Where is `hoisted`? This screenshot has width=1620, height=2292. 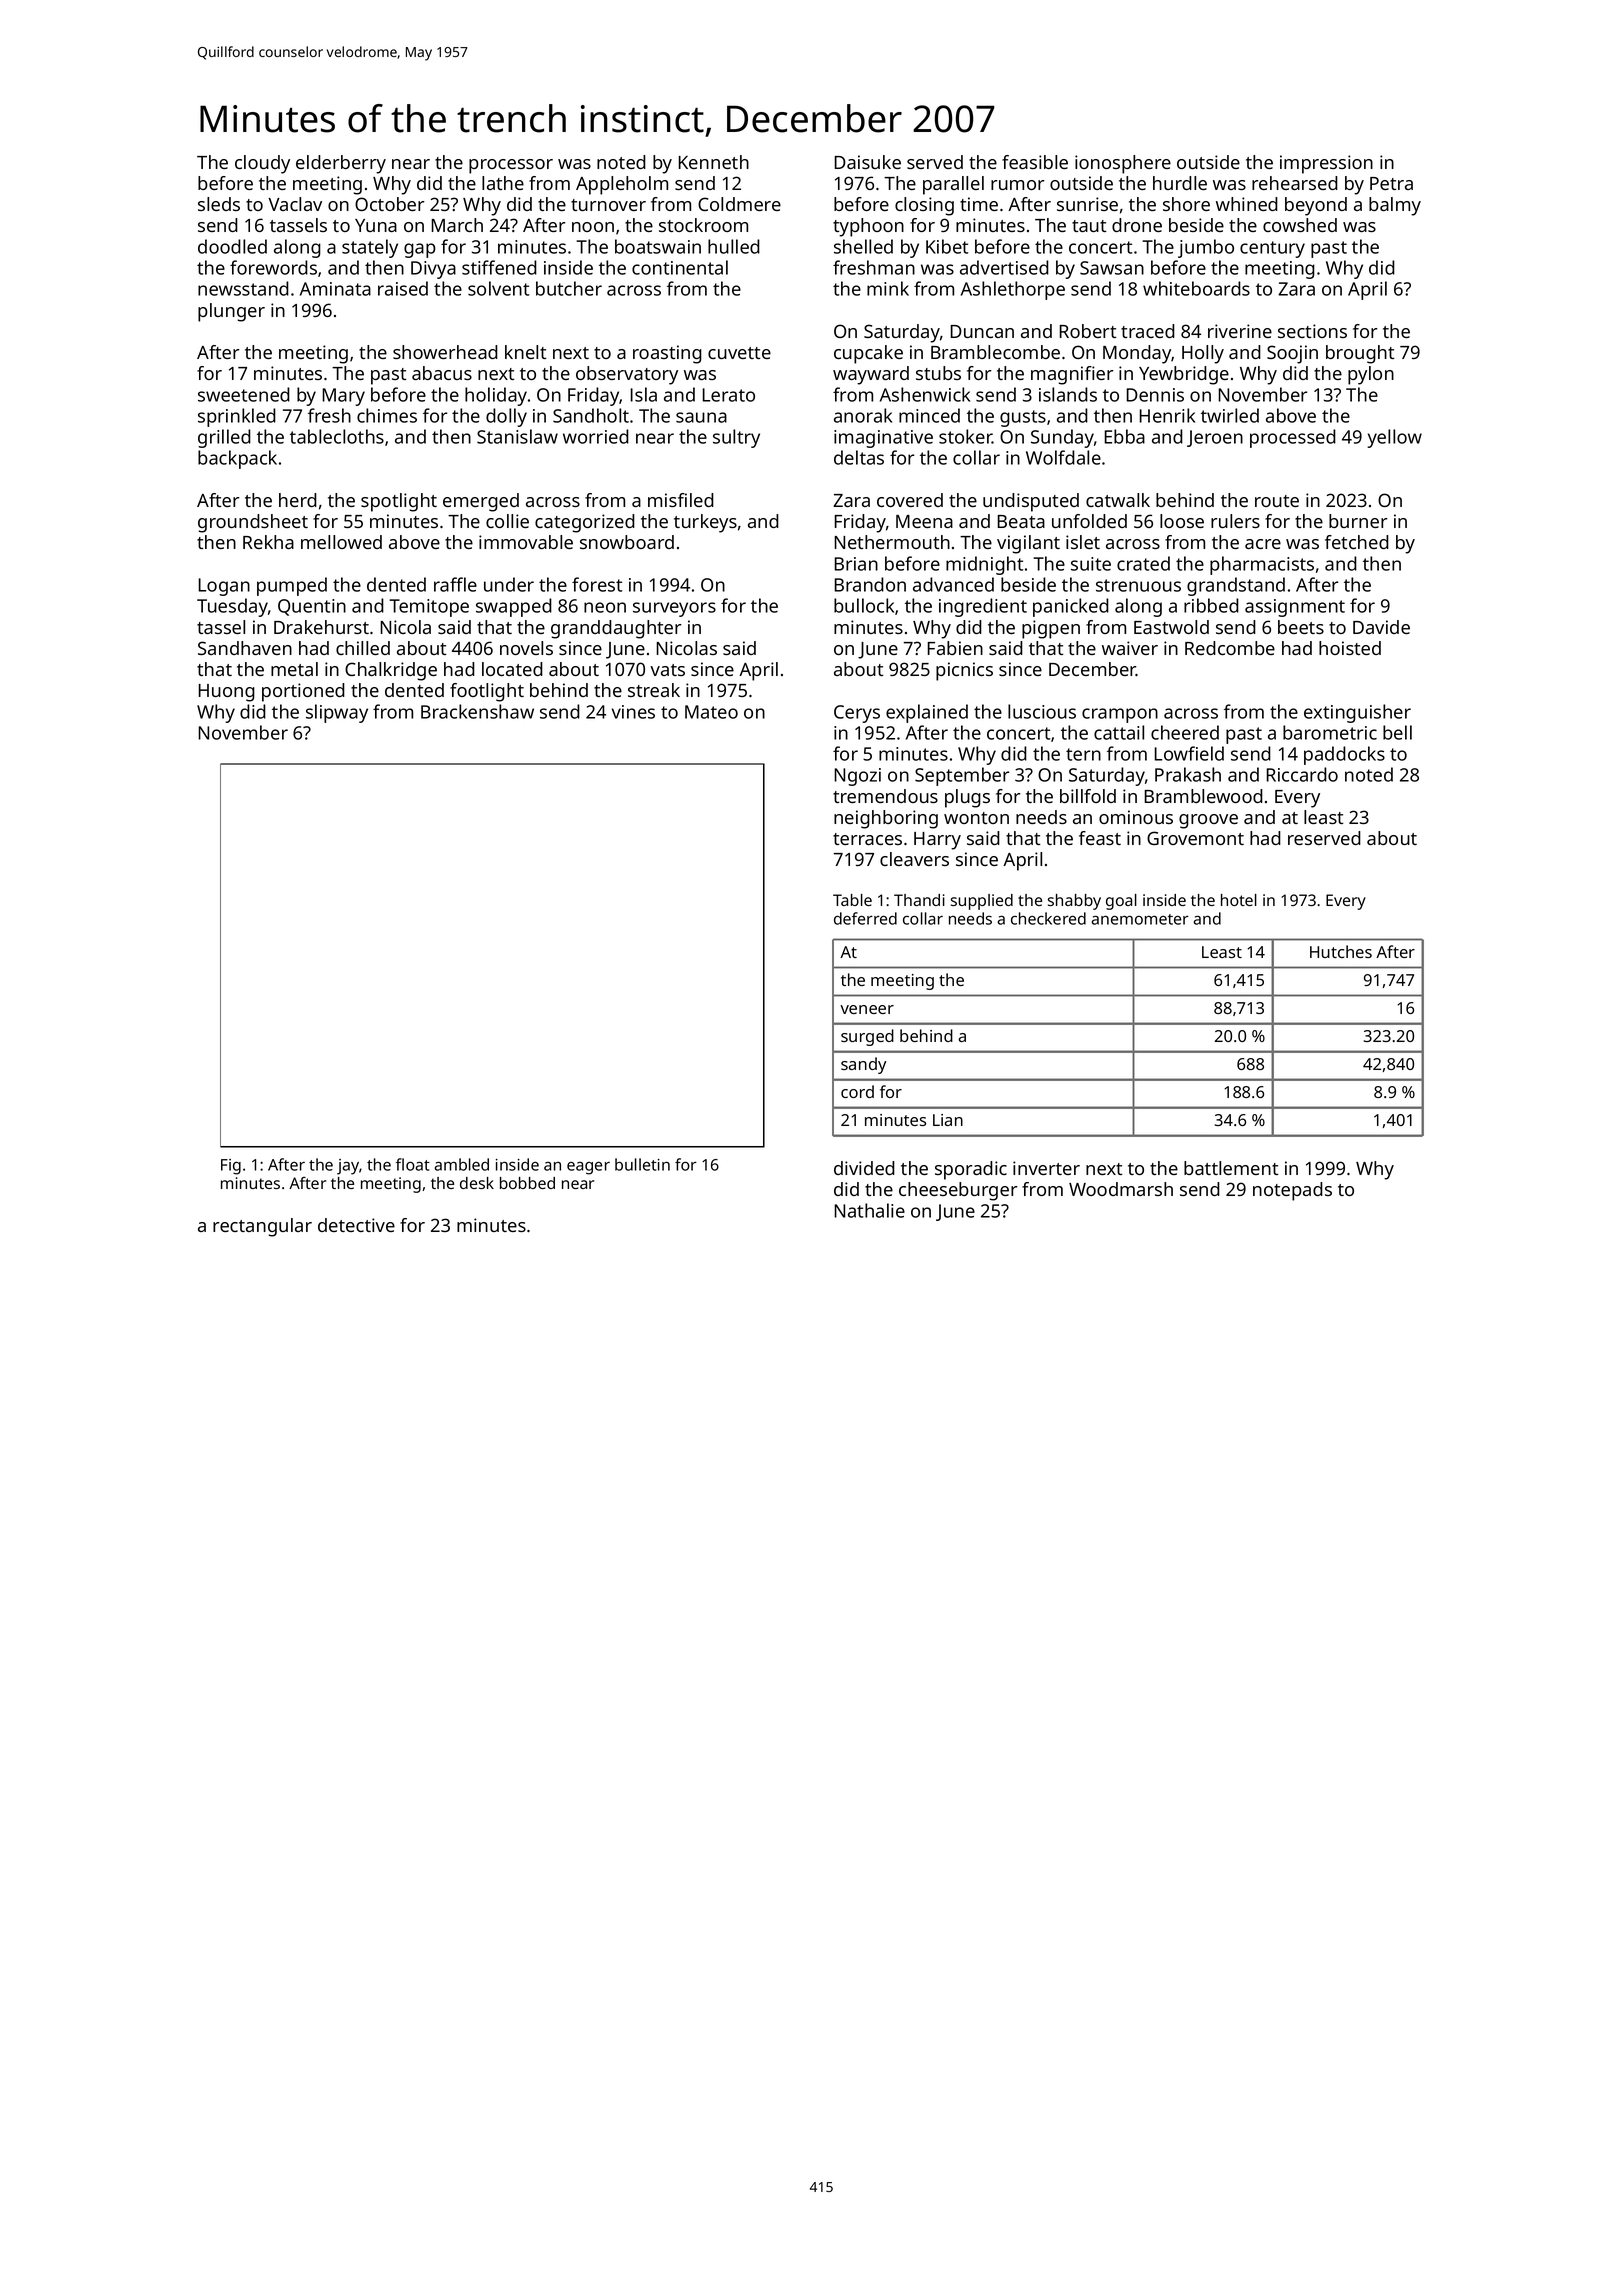
hoisted is located at coordinates (1350, 648).
